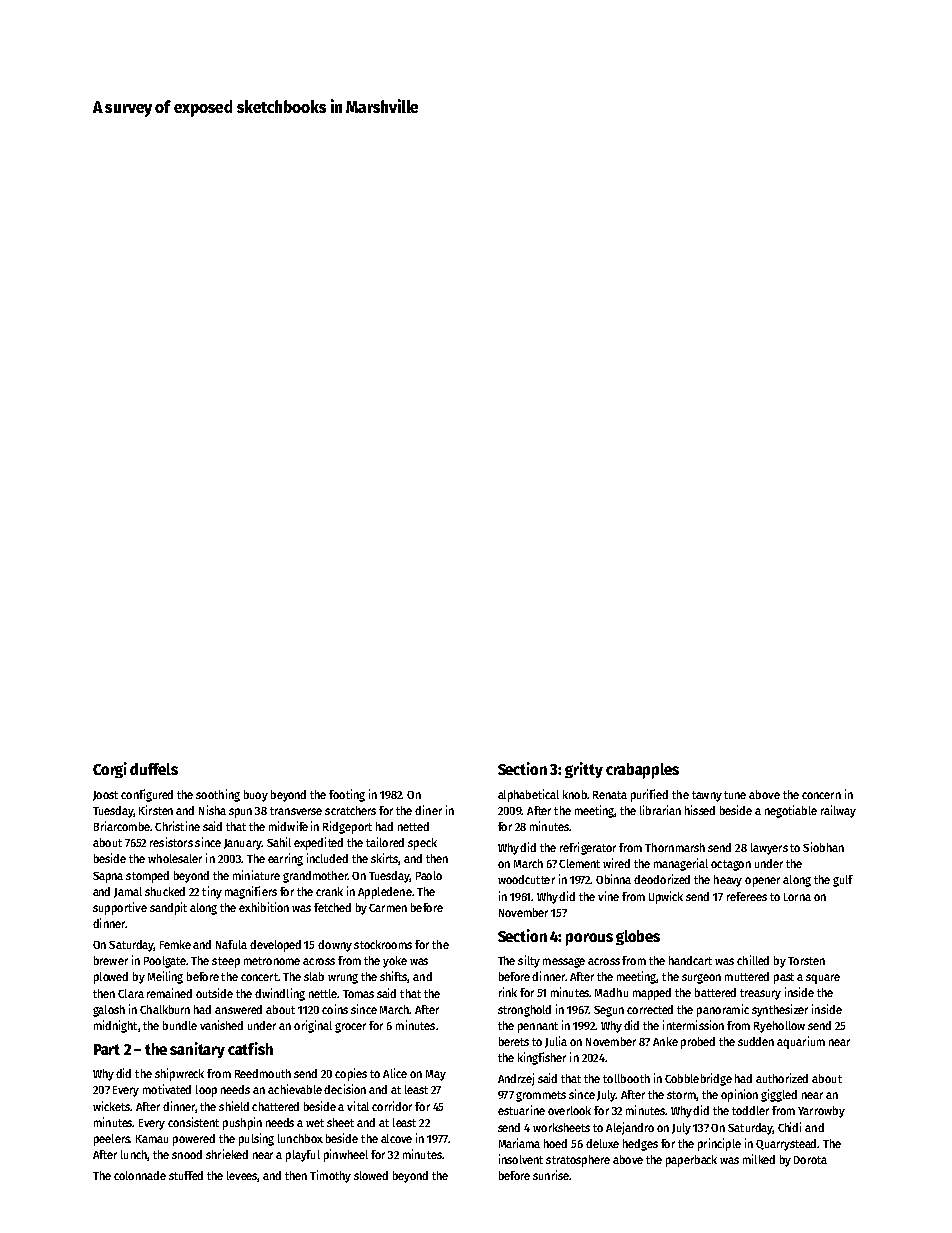 The height and width of the page is (1233, 952). Describe the element at coordinates (256, 796) in the page. I see `buoy` at that location.
